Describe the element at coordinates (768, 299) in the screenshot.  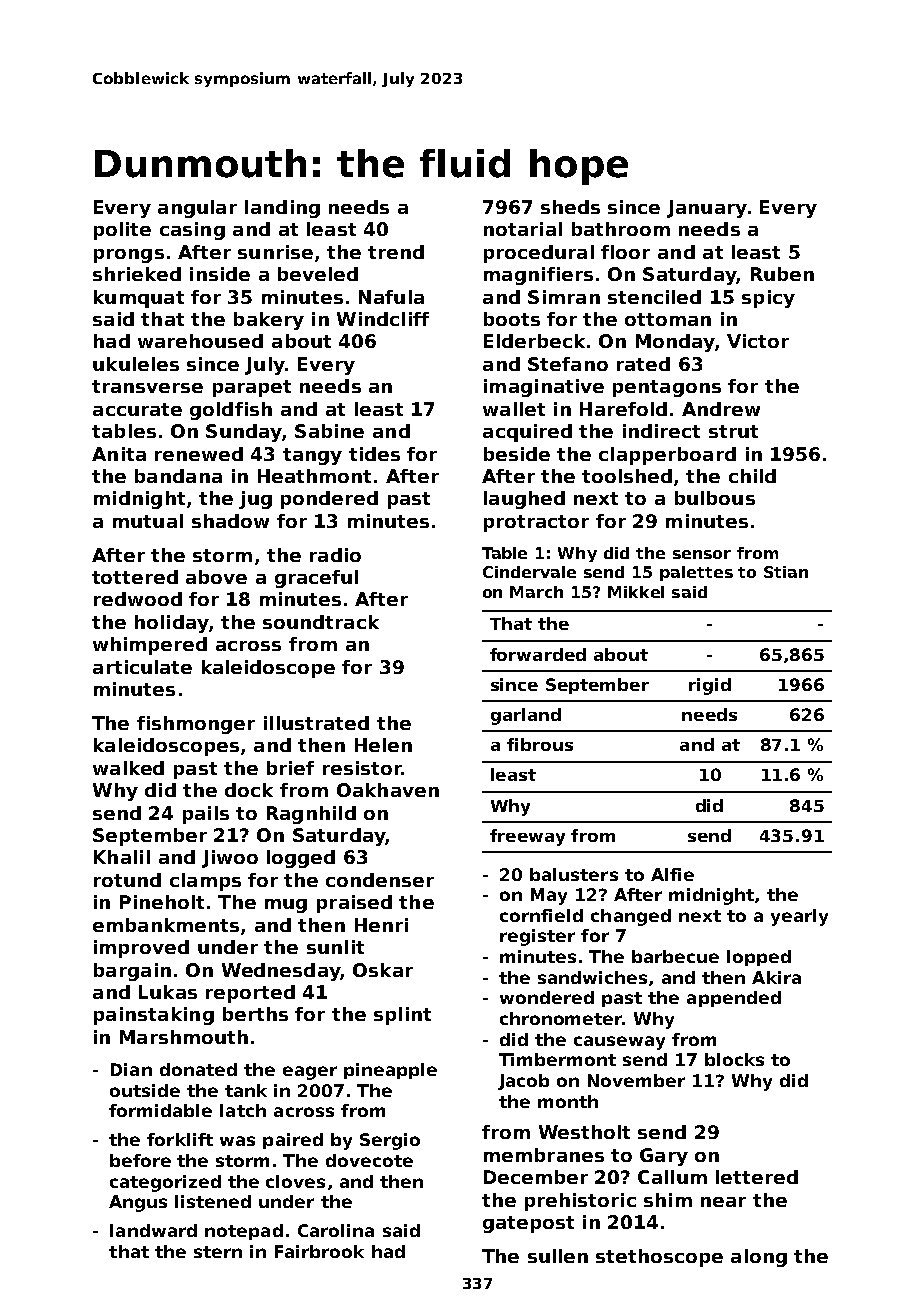
I see `spicy` at that location.
